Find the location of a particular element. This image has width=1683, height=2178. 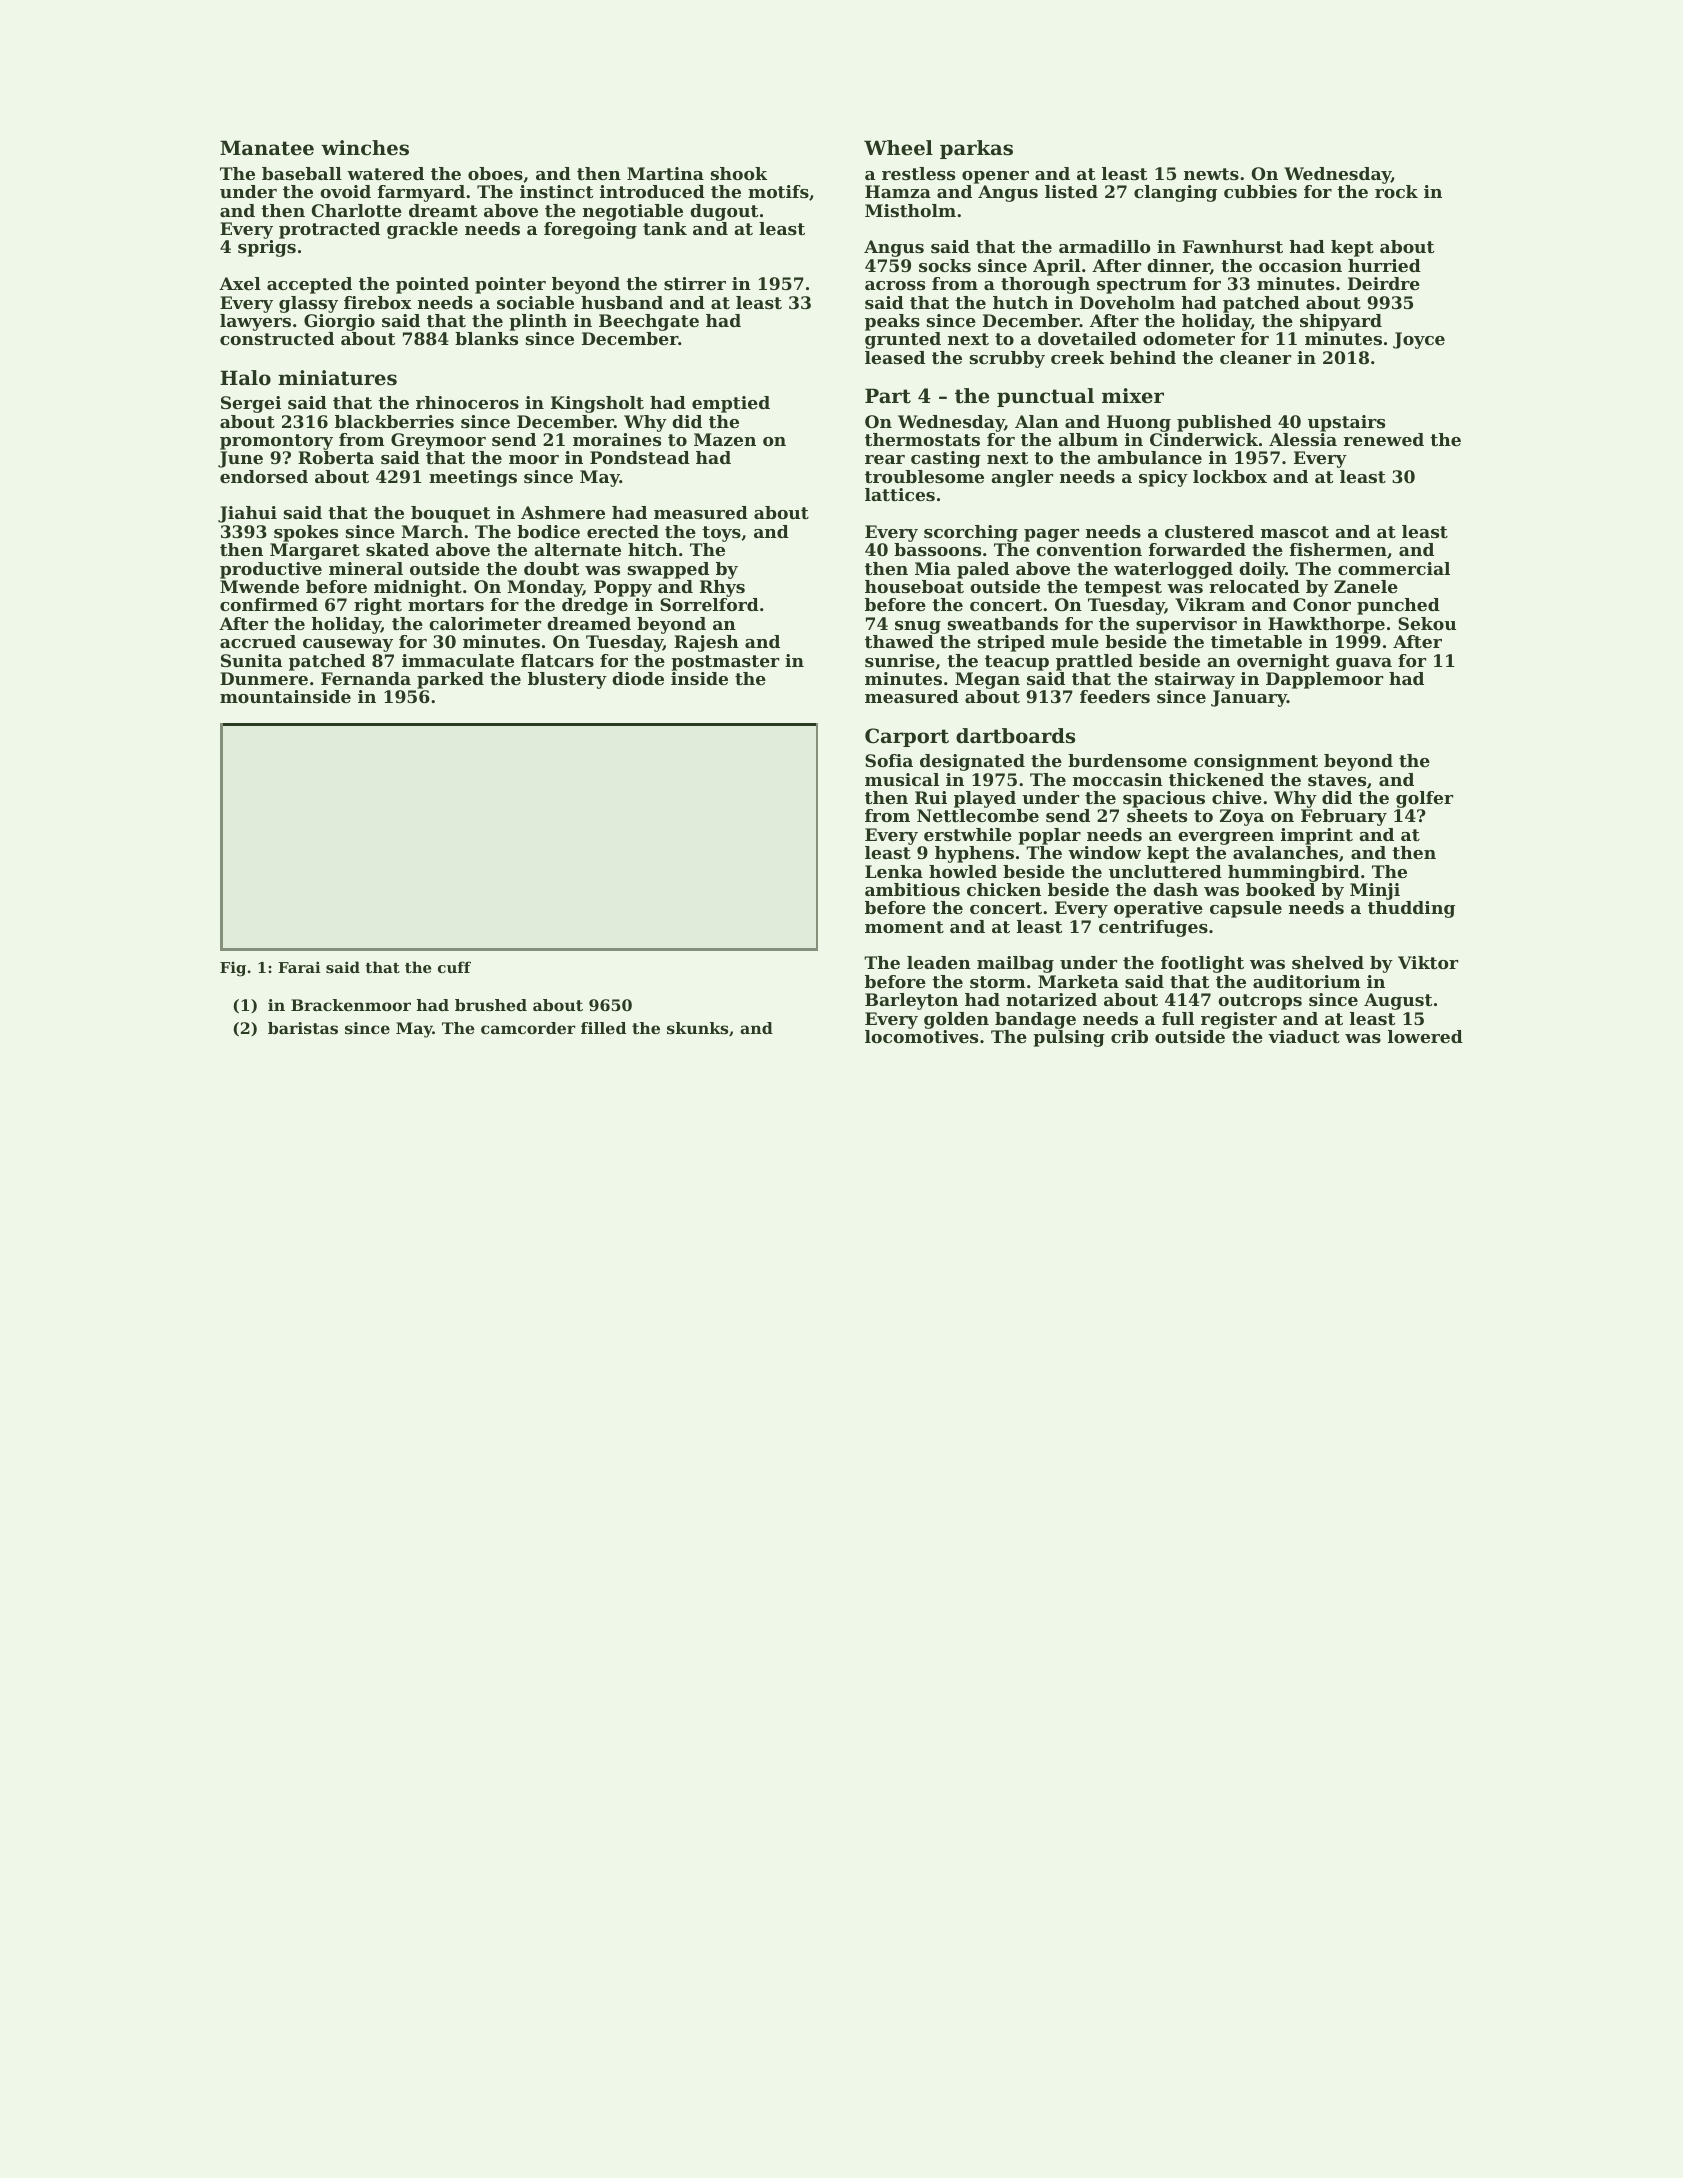

Wheel is located at coordinates (898, 148).
